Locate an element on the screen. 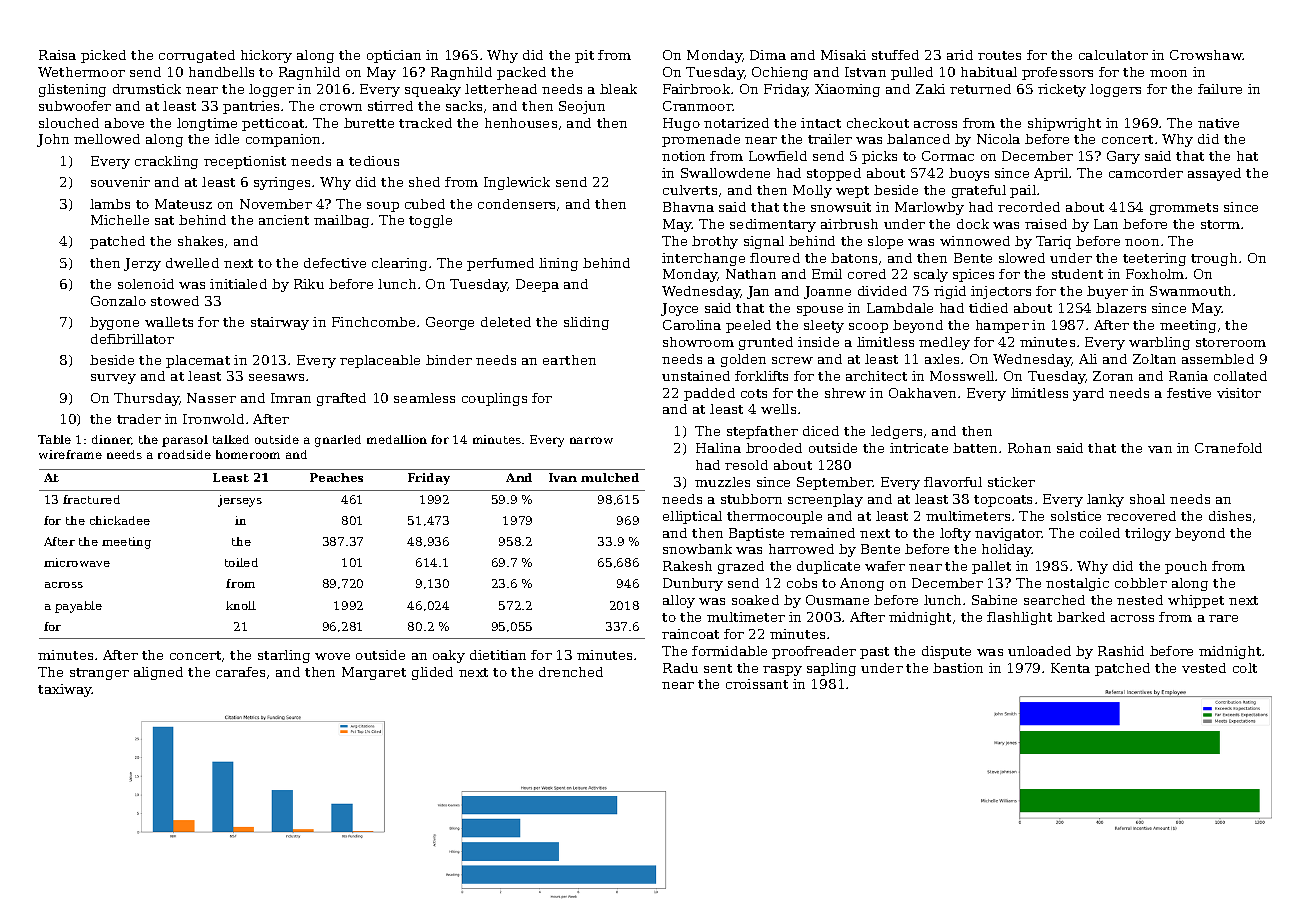 This screenshot has height=924, width=1308. stirred is located at coordinates (390, 106).
